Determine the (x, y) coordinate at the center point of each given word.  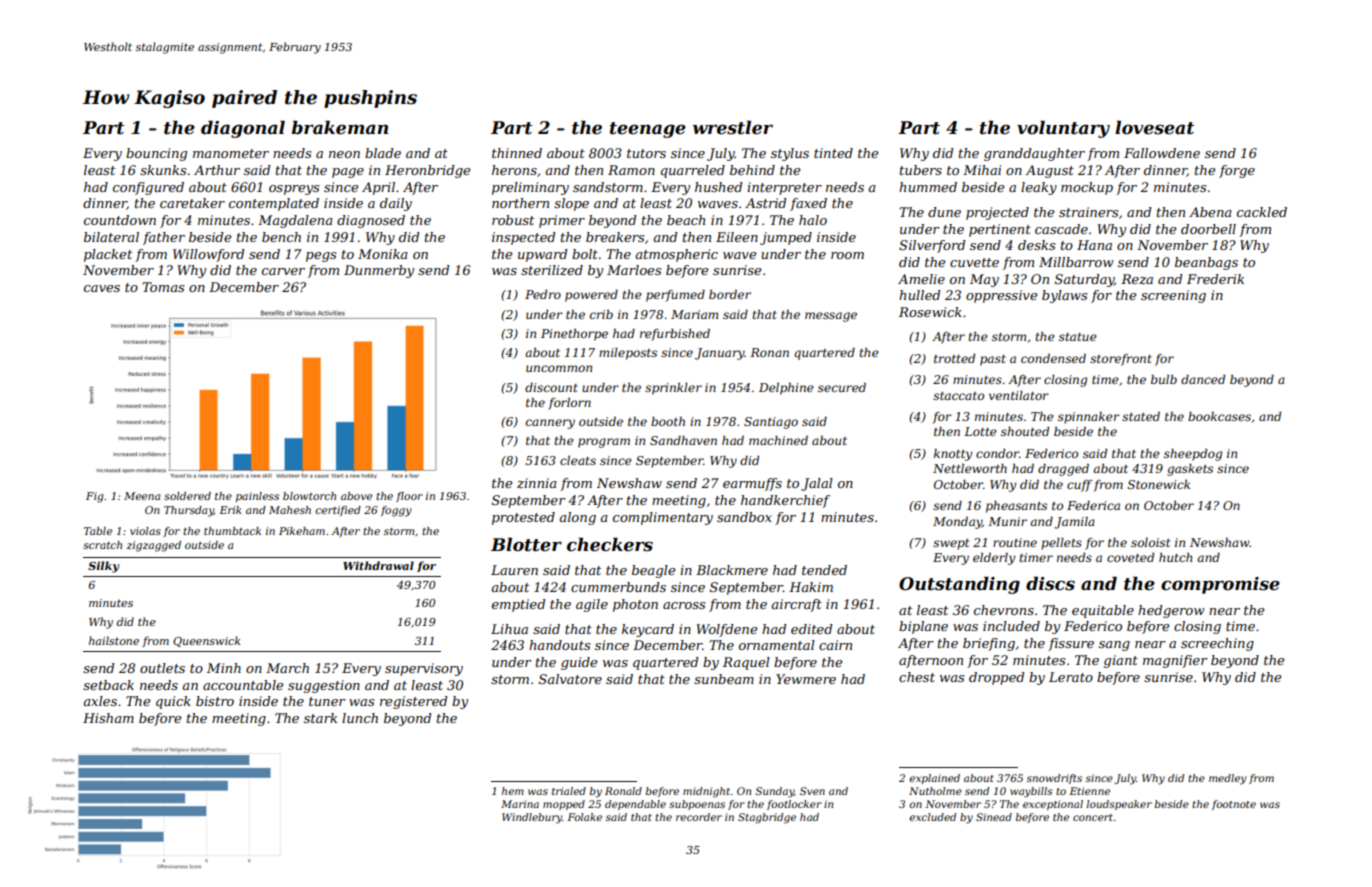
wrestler (733, 128)
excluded (932, 817)
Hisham (108, 718)
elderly (994, 559)
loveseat (1154, 128)
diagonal (243, 129)
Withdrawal (378, 565)
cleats (578, 460)
